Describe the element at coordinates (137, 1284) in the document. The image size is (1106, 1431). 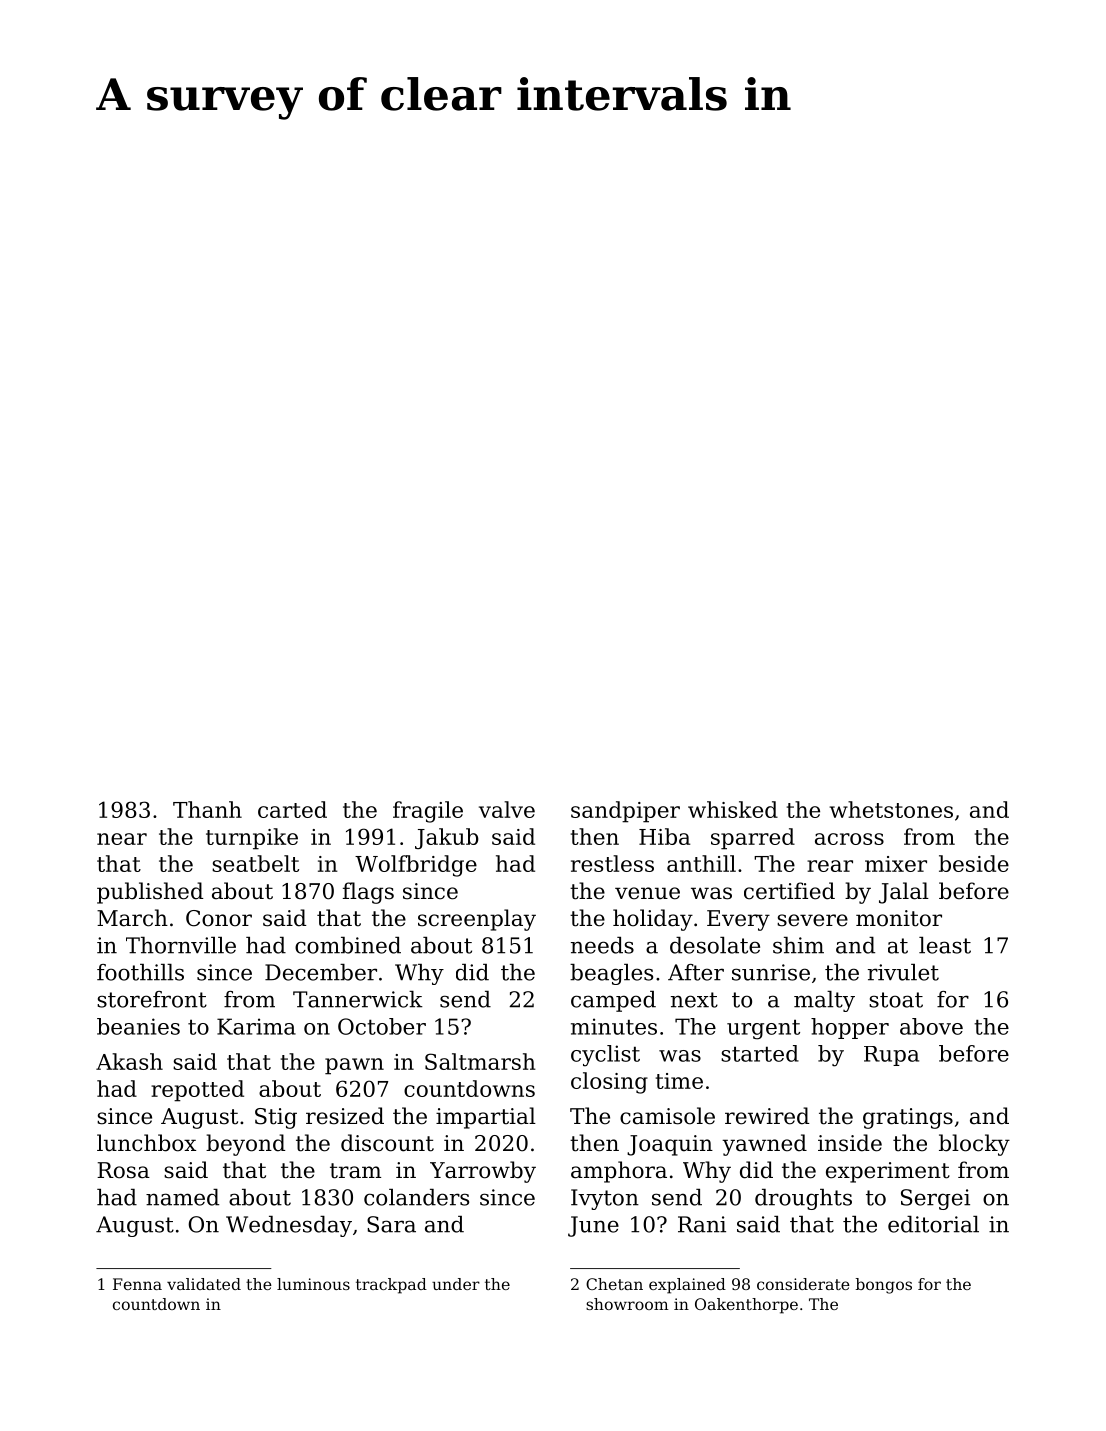
I see `Fenna` at that location.
